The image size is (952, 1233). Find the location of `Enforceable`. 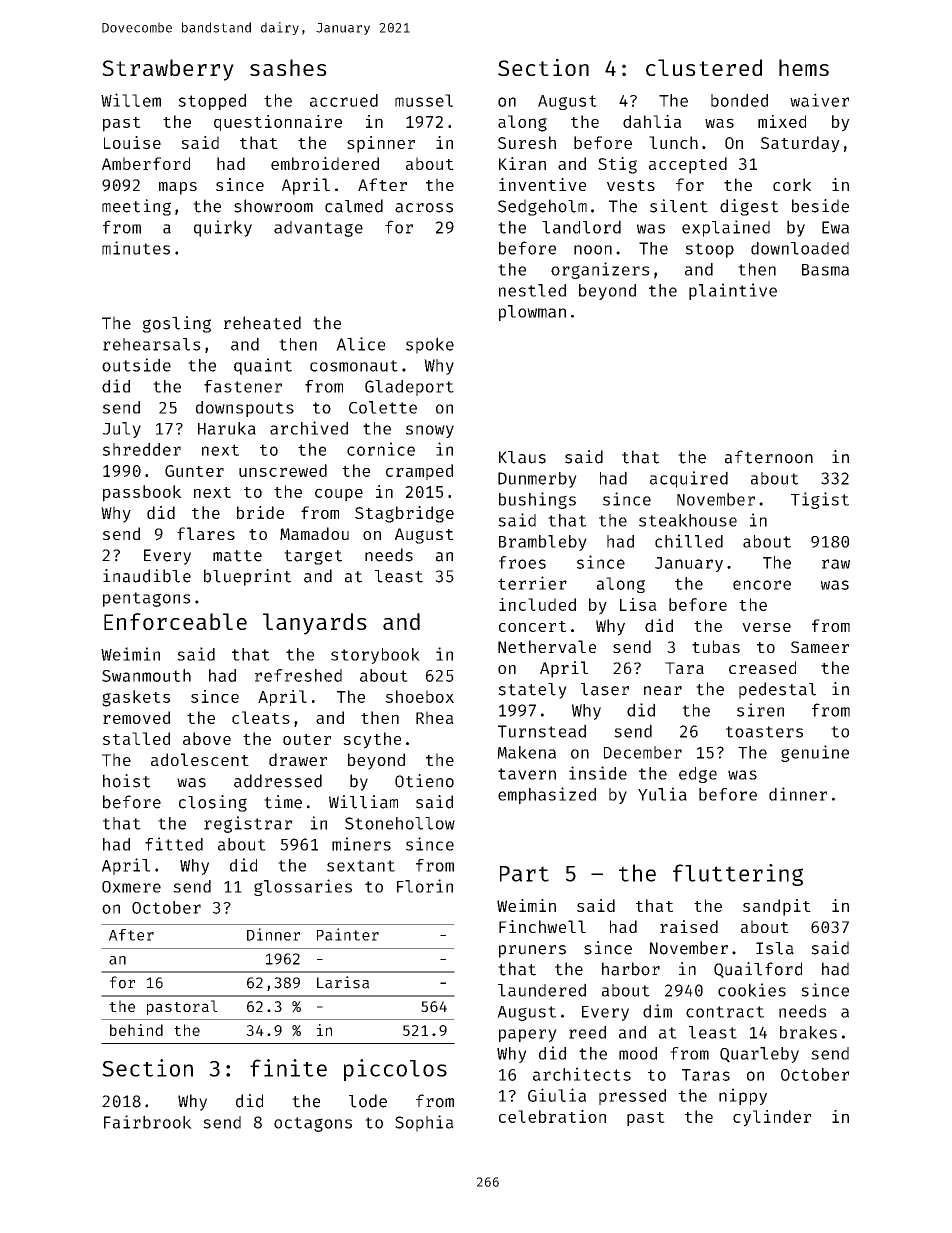

Enforceable is located at coordinates (175, 621).
